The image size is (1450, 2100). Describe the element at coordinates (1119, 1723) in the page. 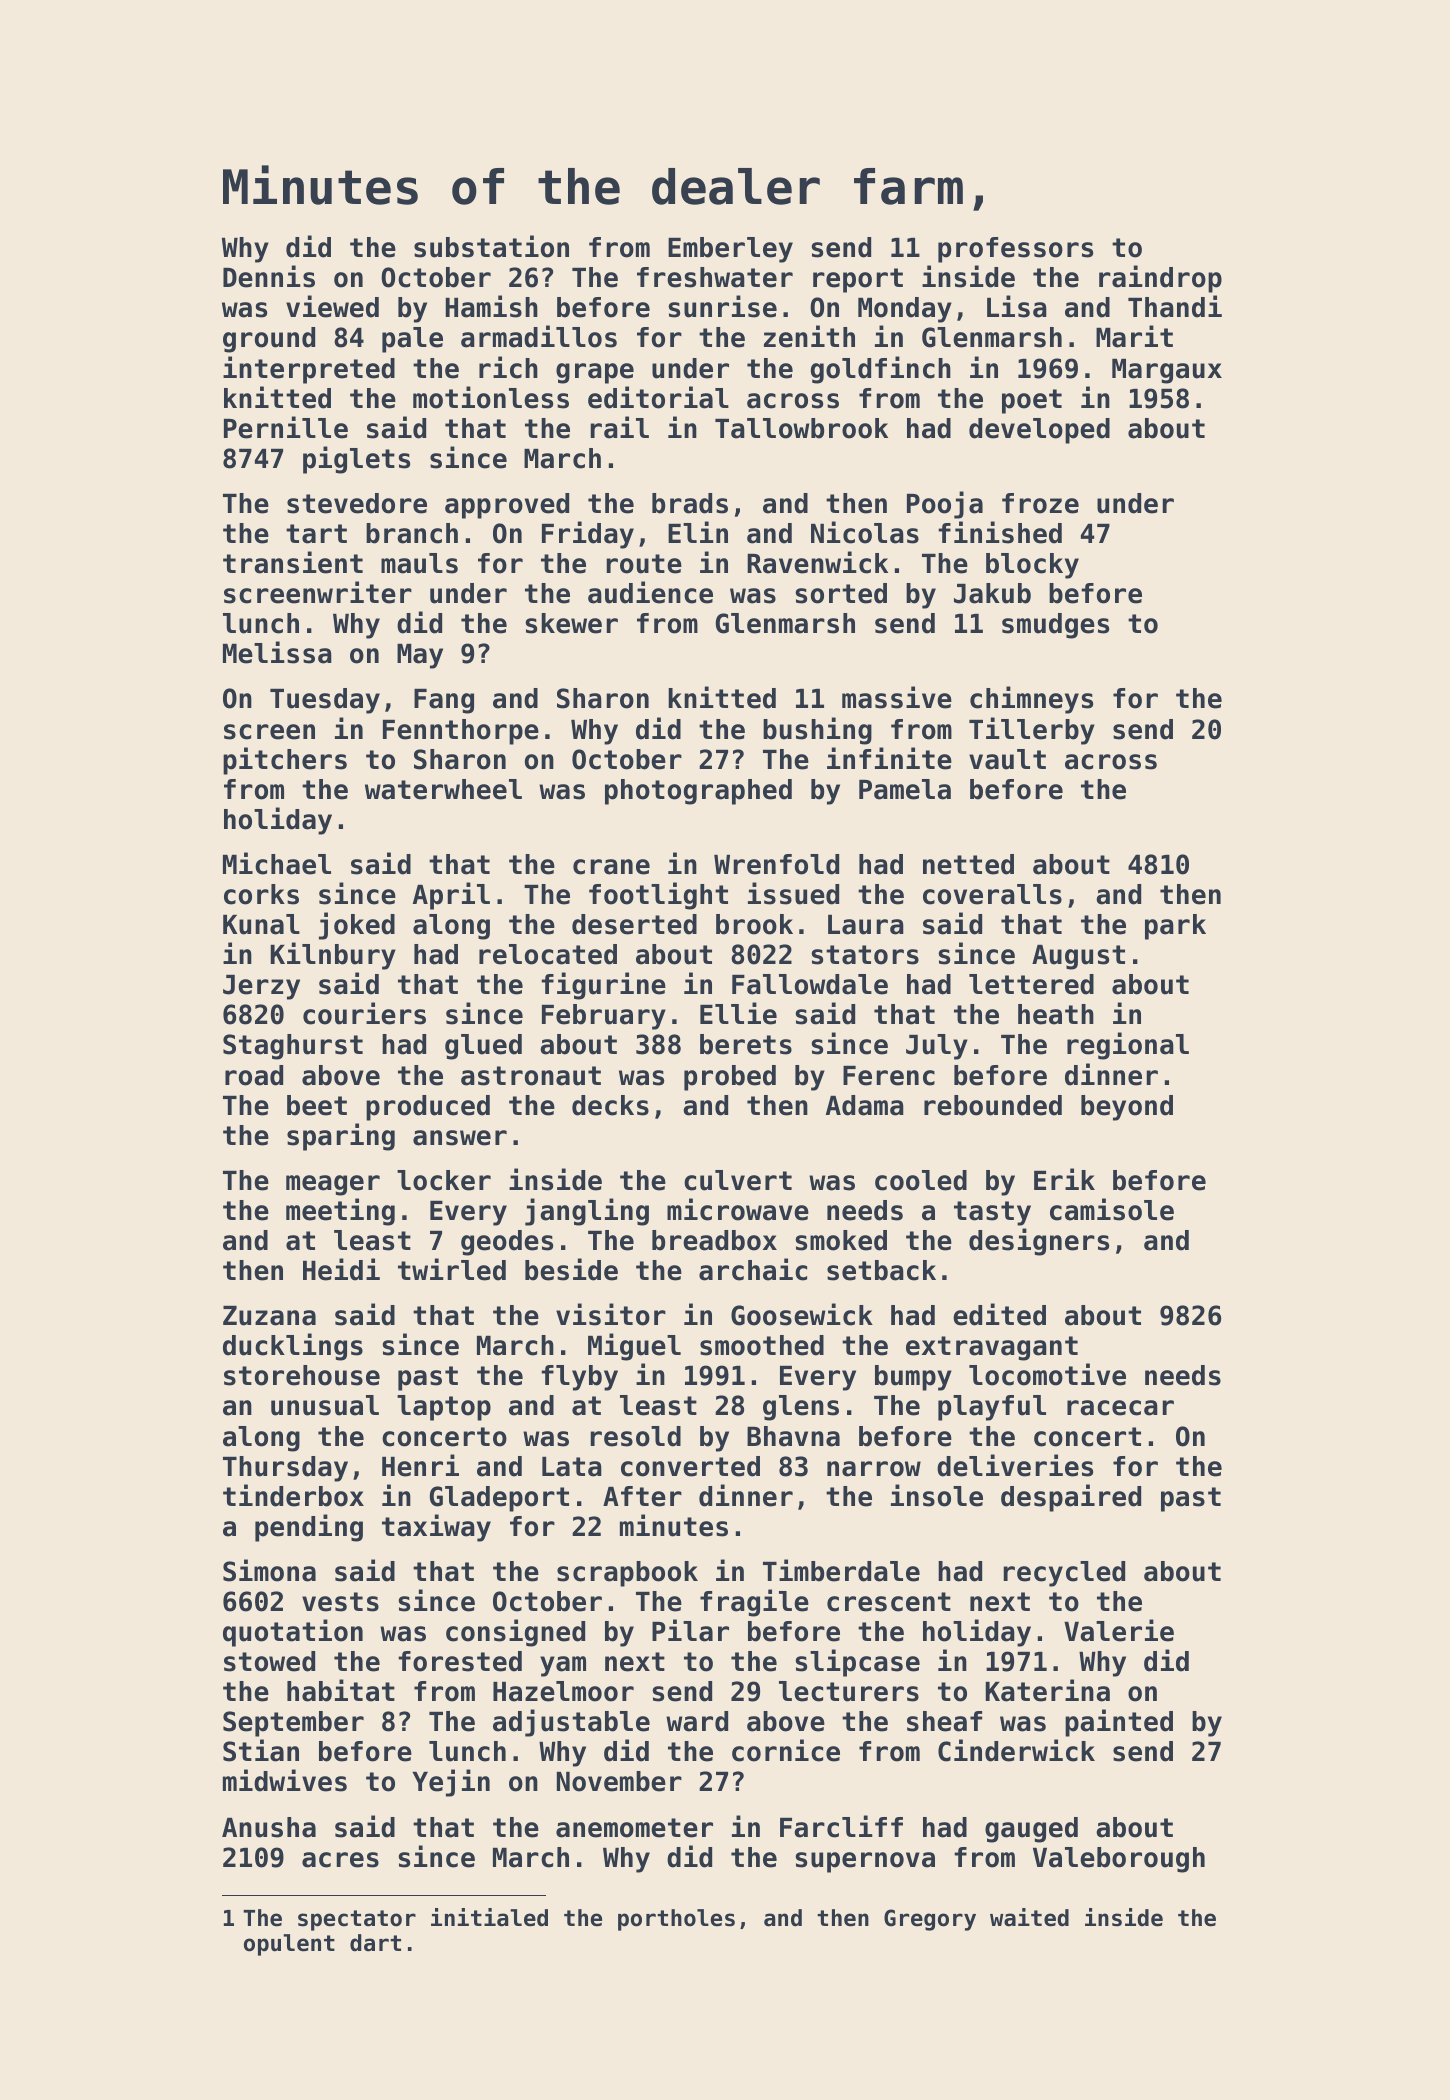

I see `painted` at that location.
